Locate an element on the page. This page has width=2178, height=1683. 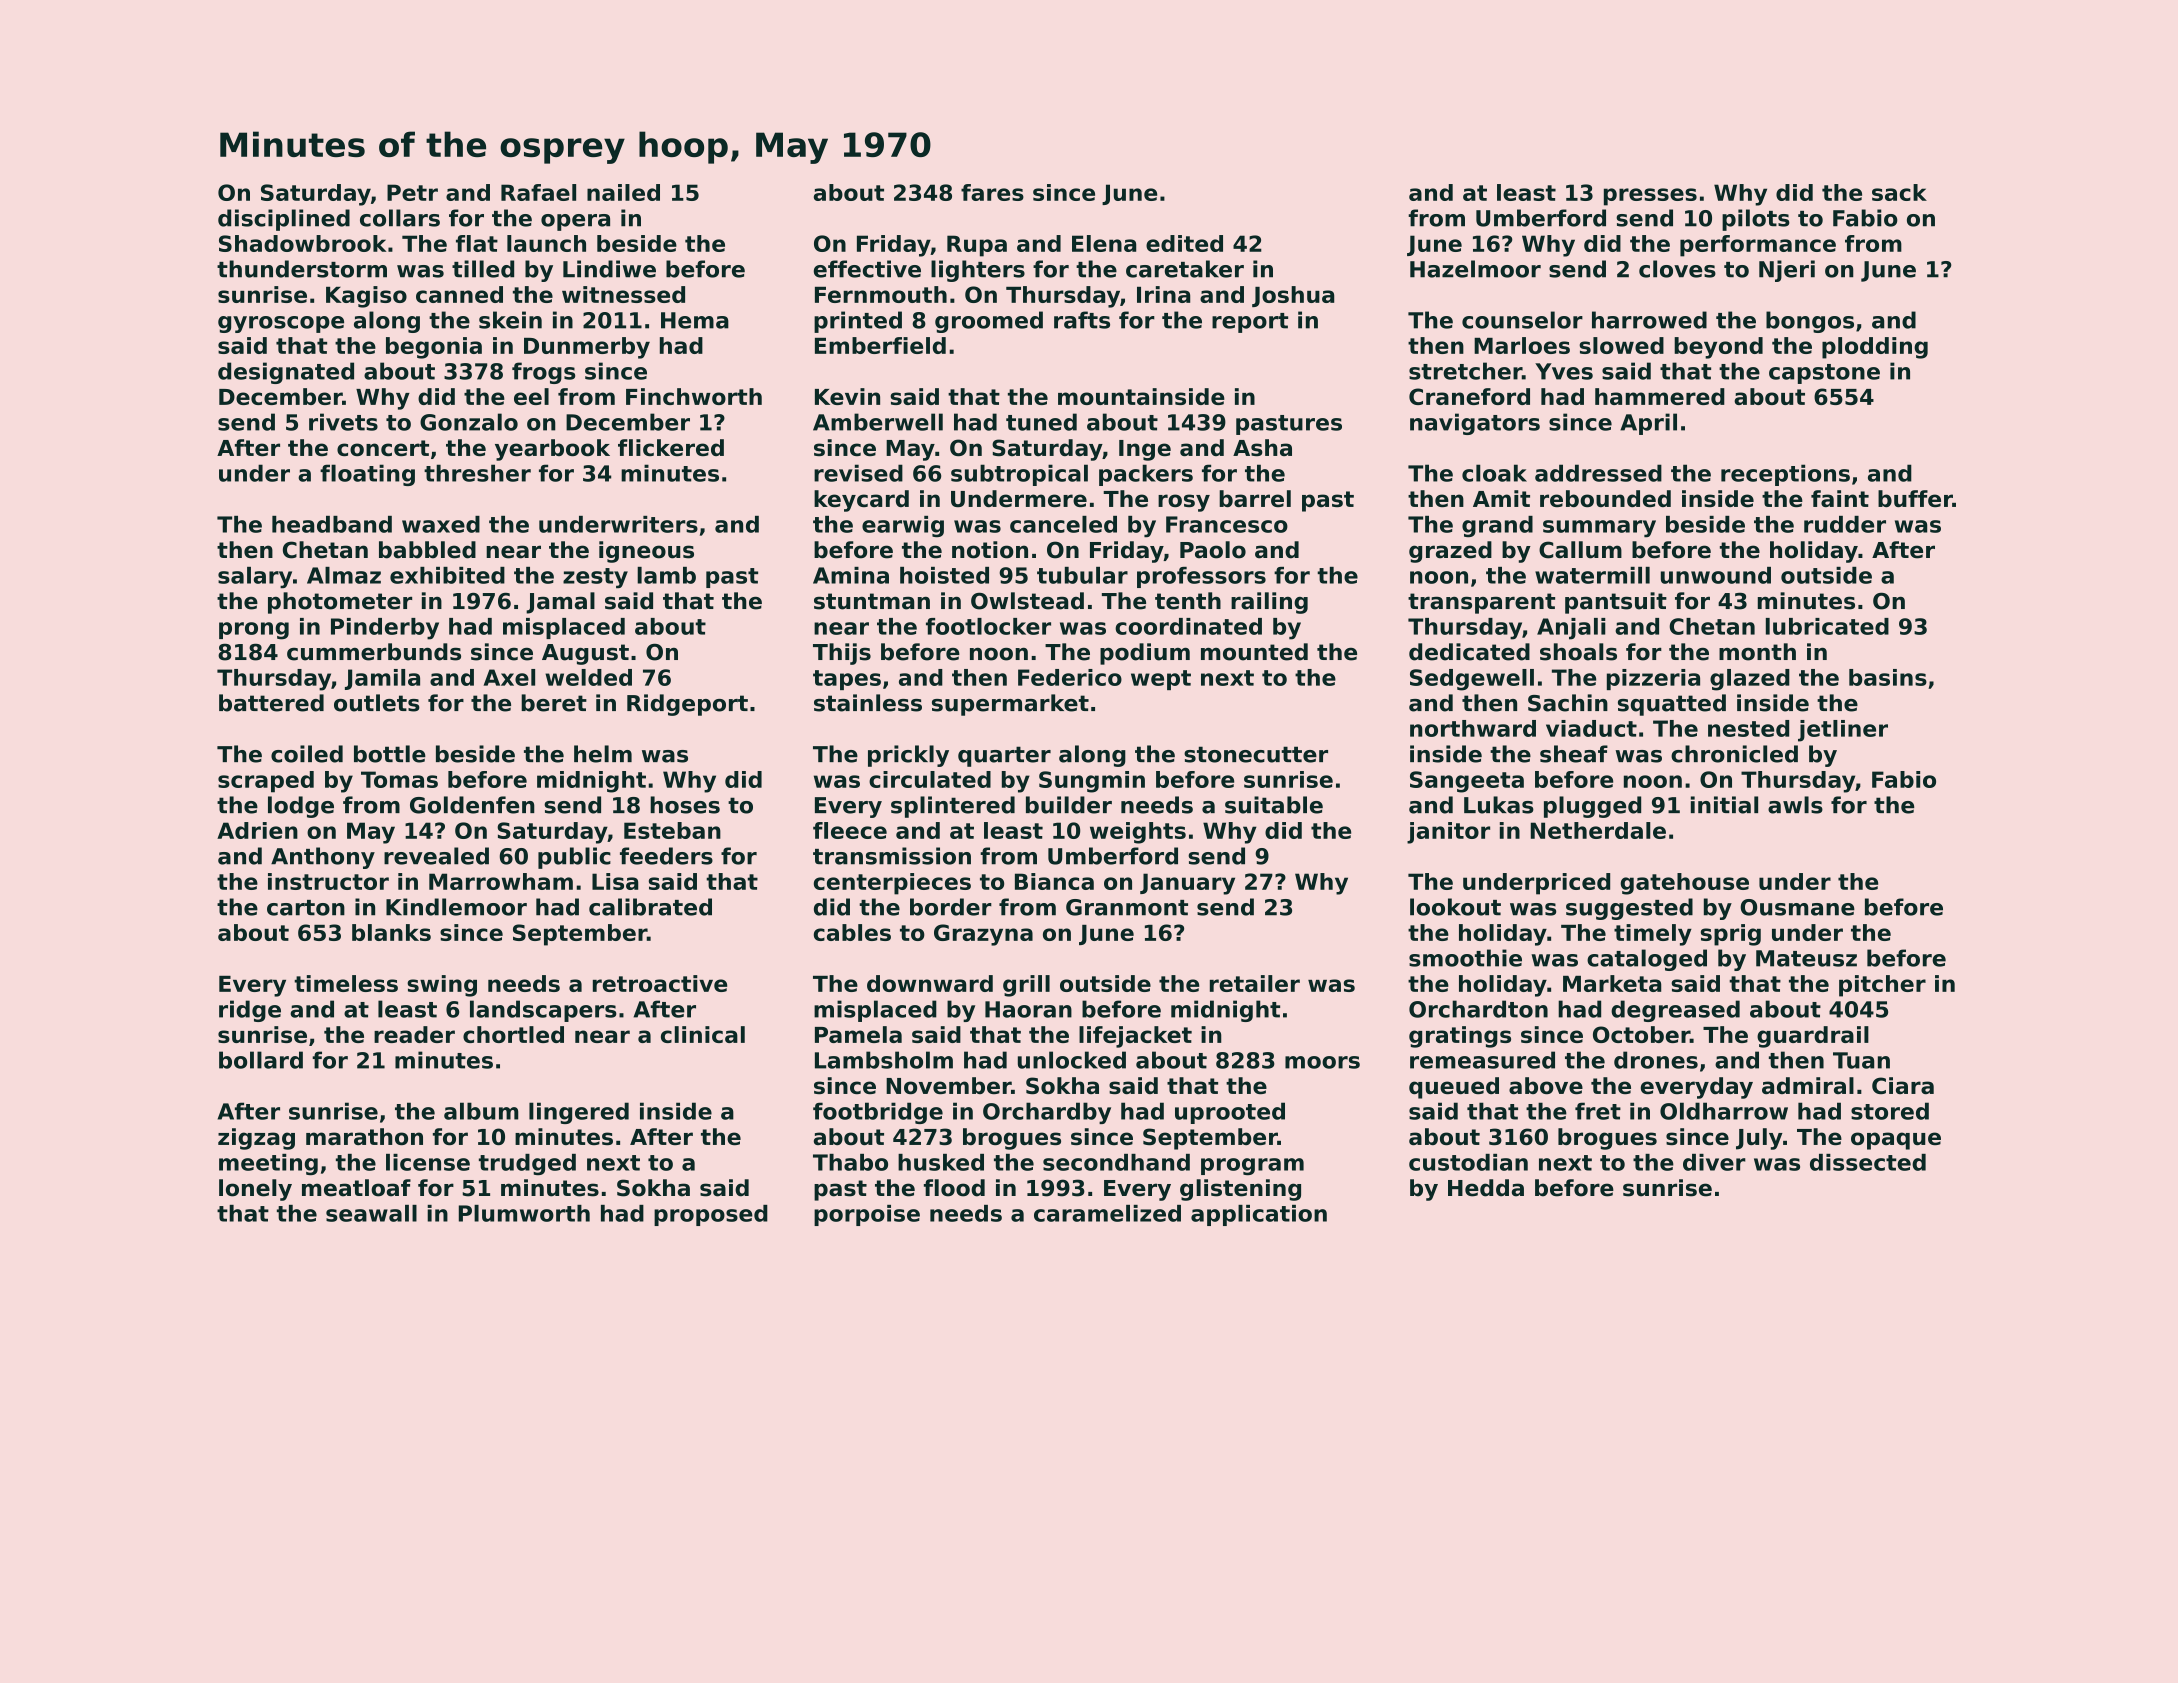
builder is located at coordinates (1069, 805).
